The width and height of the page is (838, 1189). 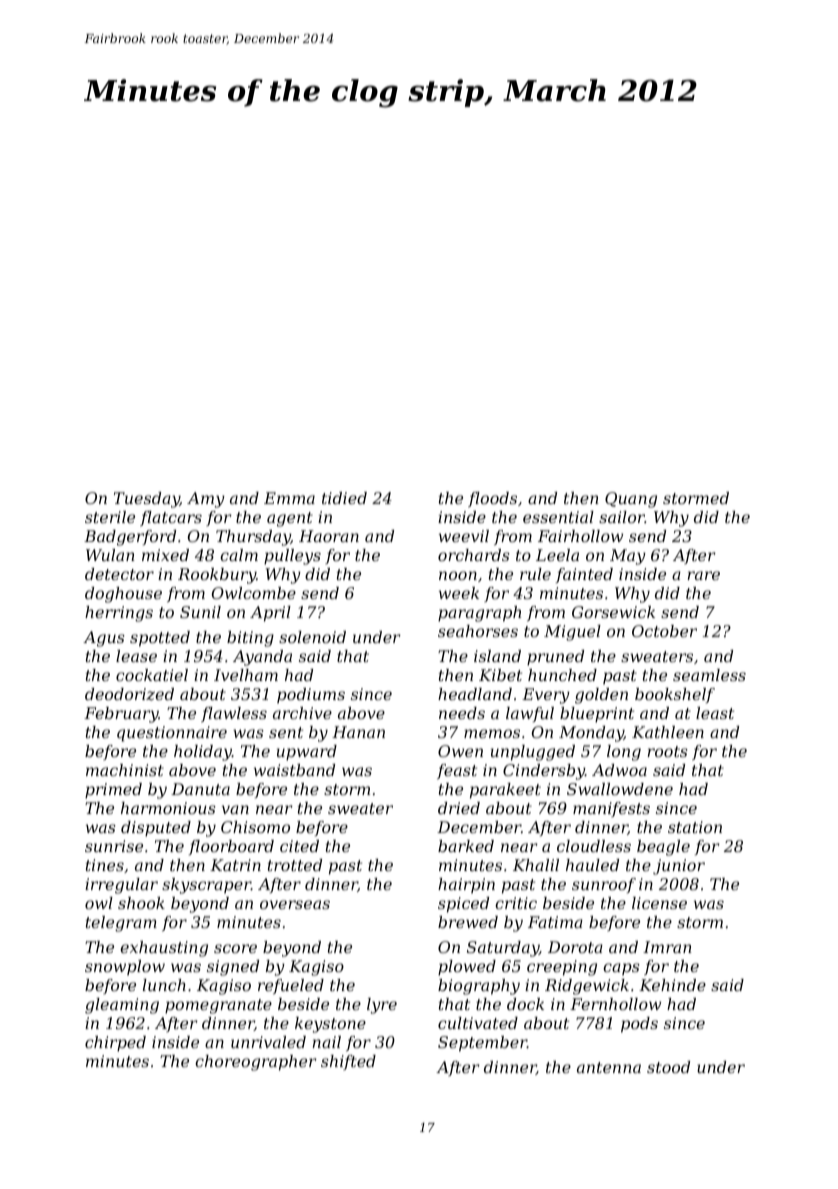 What do you see at coordinates (462, 713) in the page?
I see `needs` at bounding box center [462, 713].
